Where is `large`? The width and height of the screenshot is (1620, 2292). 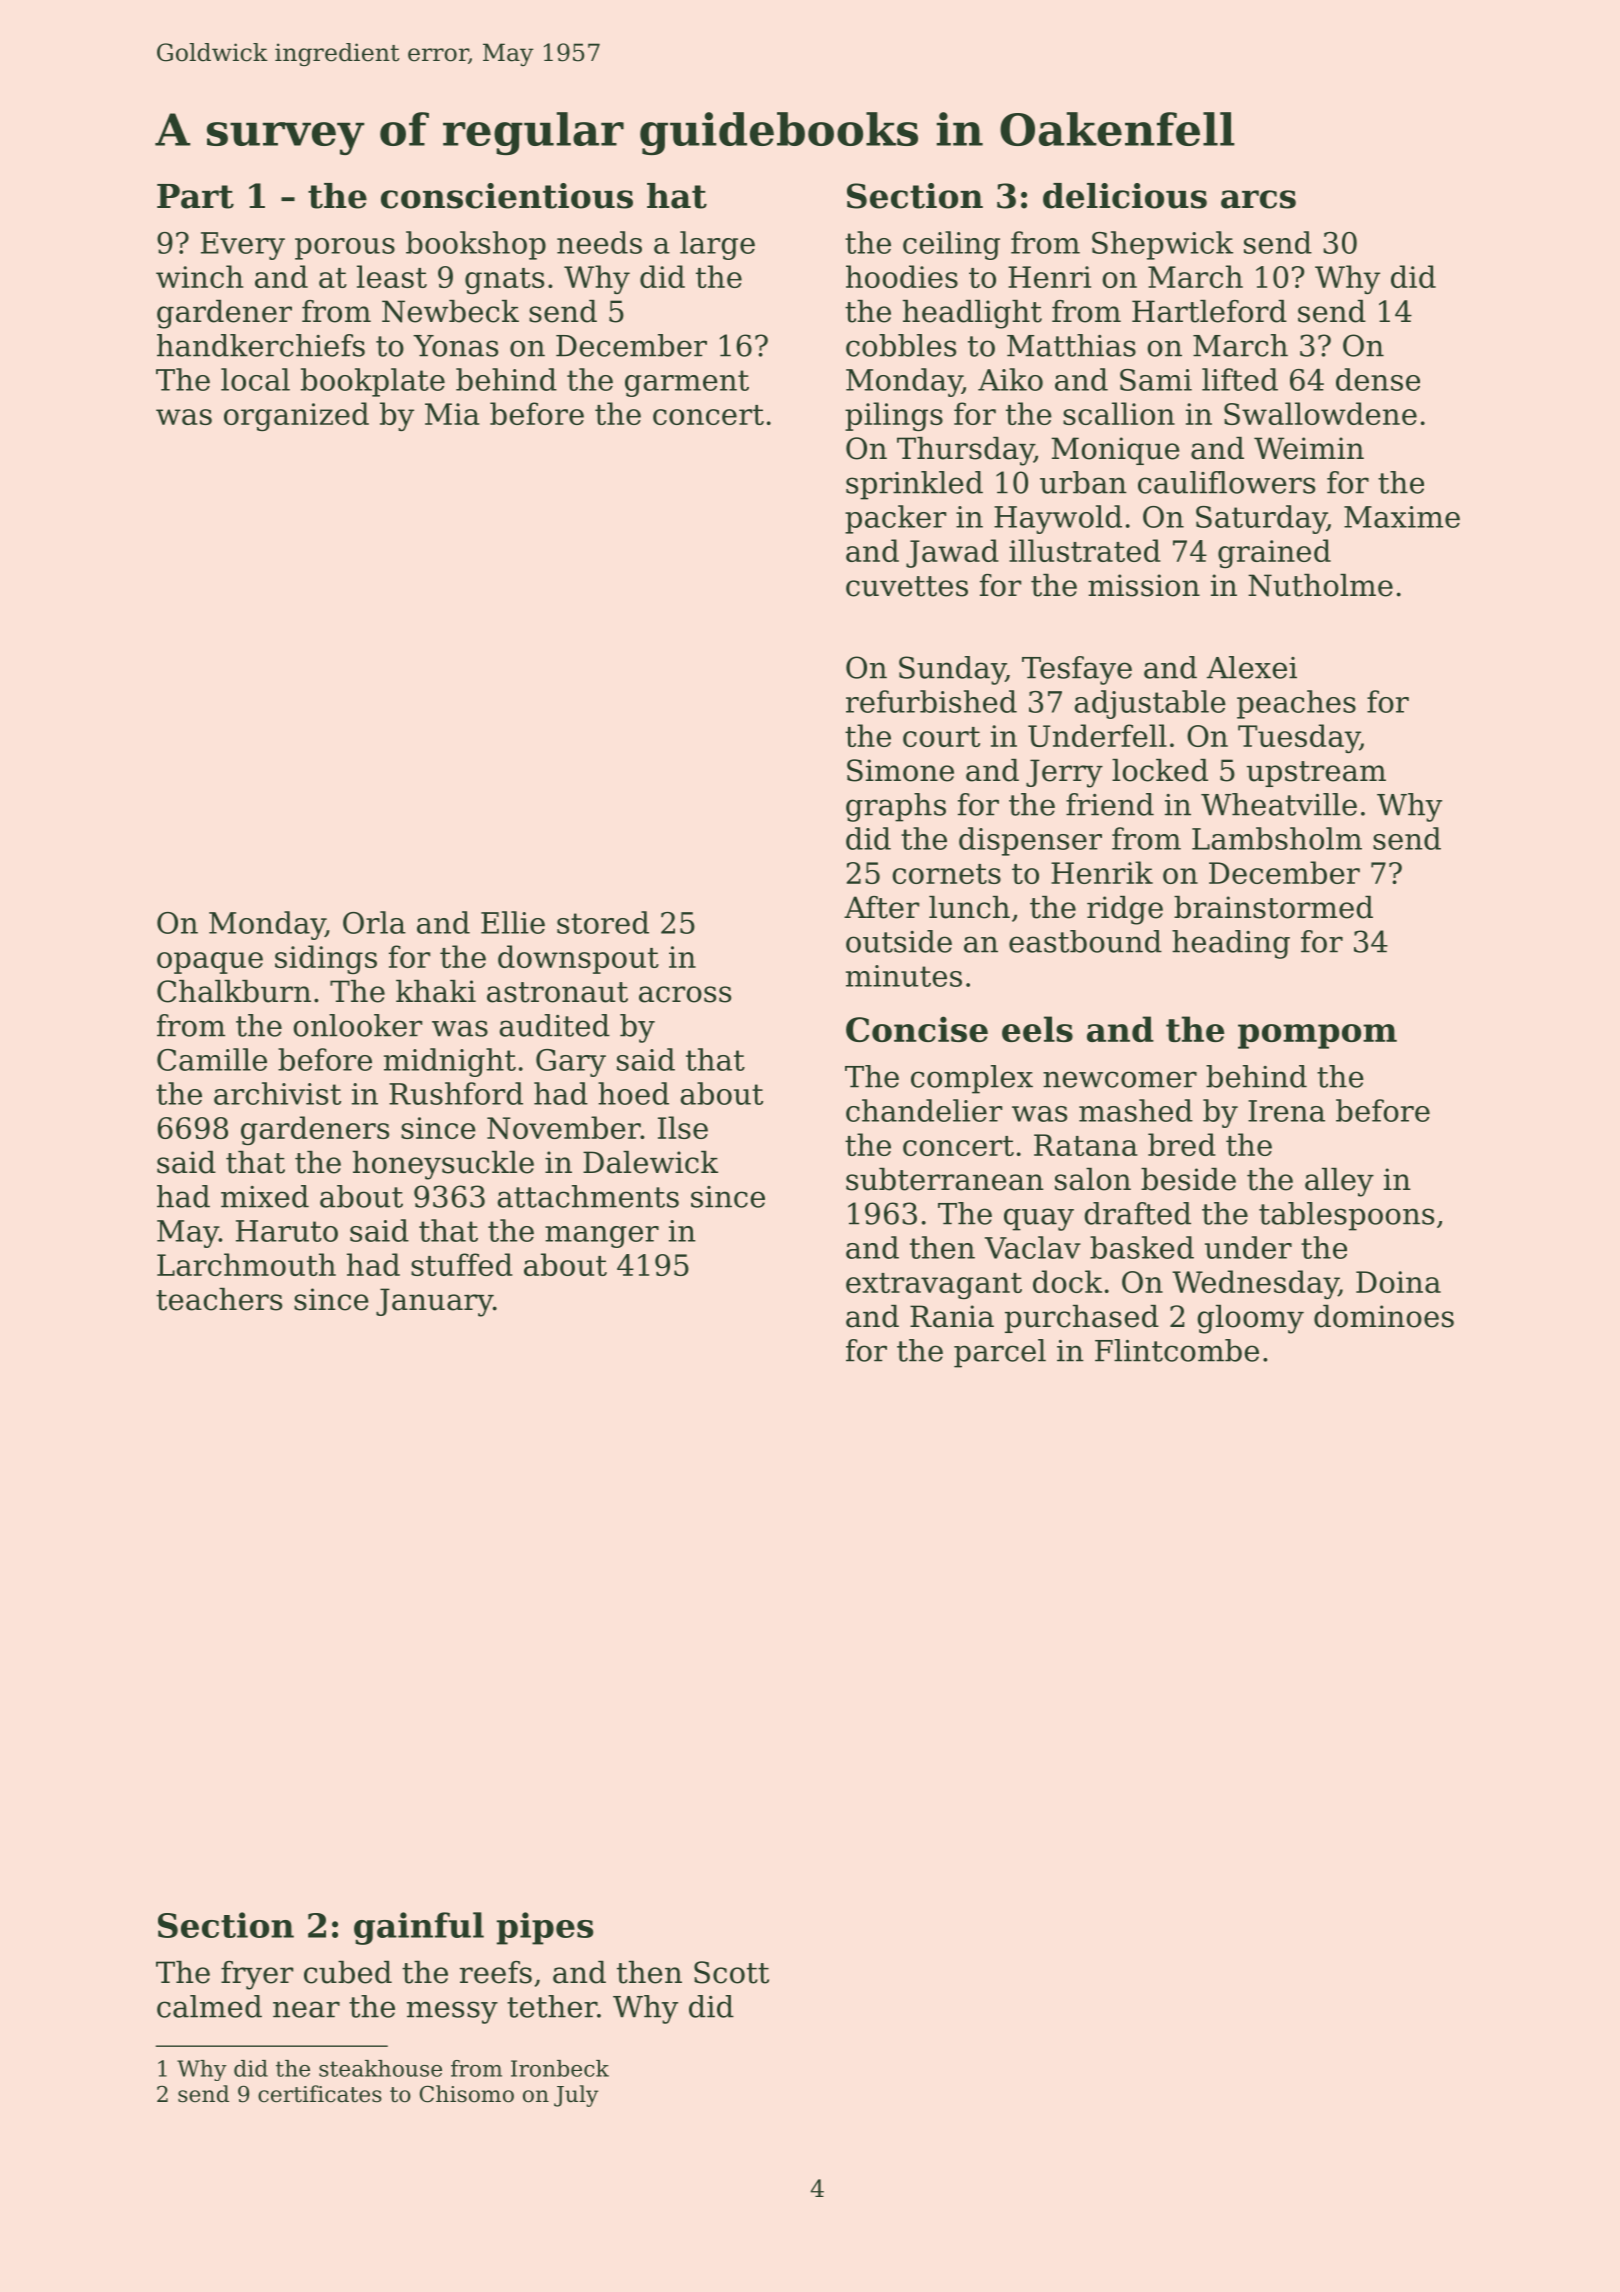
large is located at coordinates (717, 245).
